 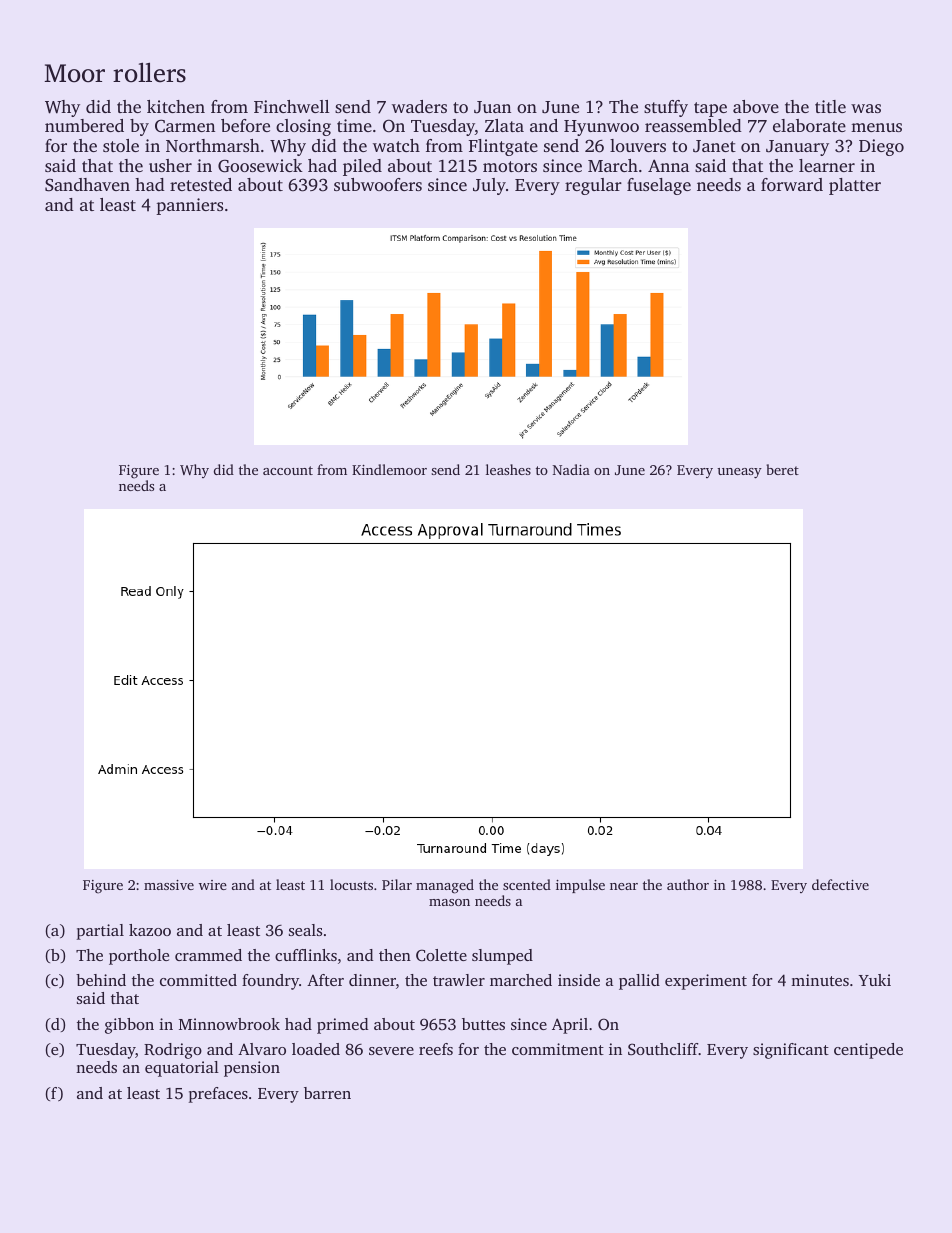 I want to click on rollers, so click(x=149, y=72).
